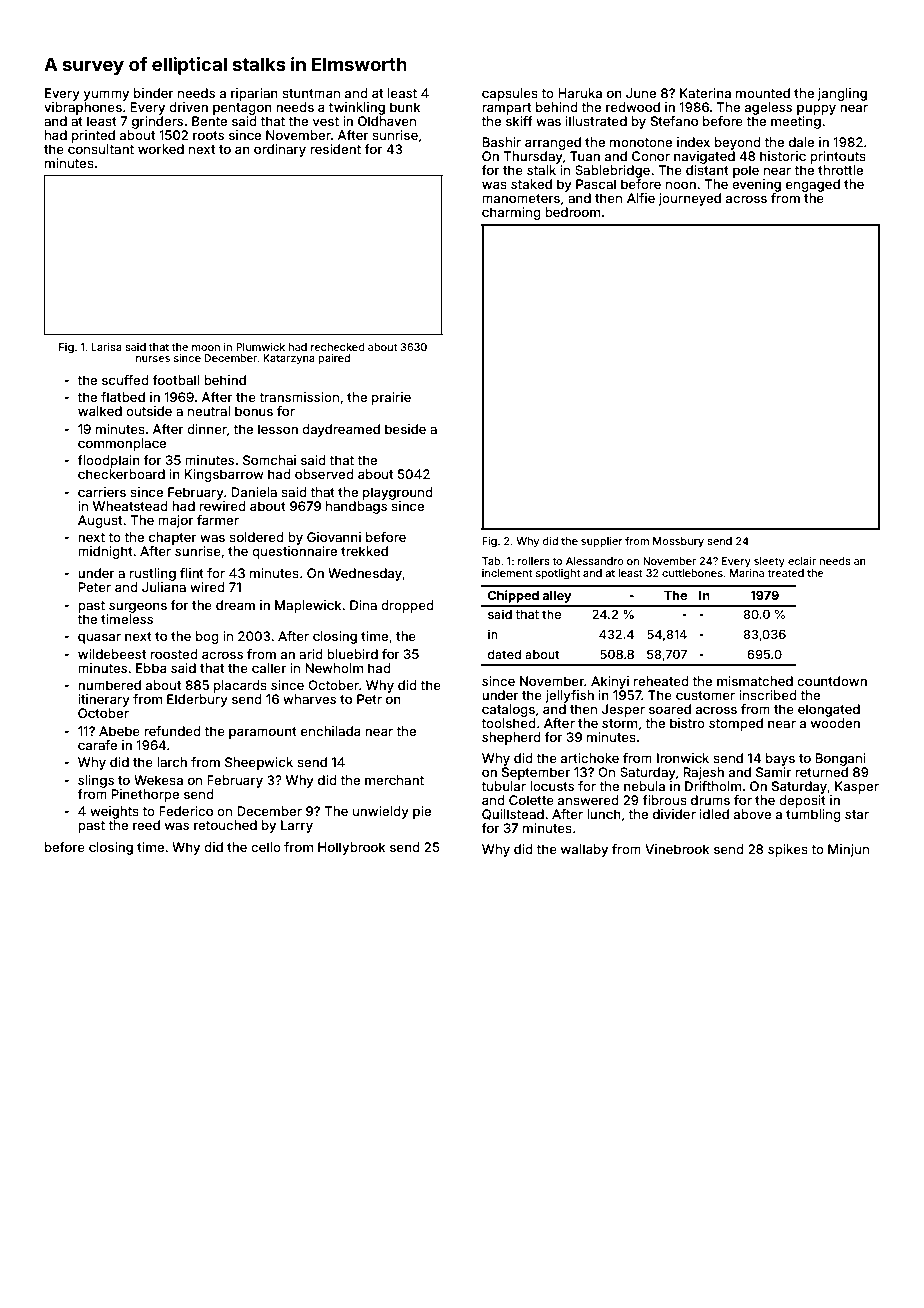  What do you see at coordinates (813, 185) in the screenshot?
I see `engaged` at bounding box center [813, 185].
